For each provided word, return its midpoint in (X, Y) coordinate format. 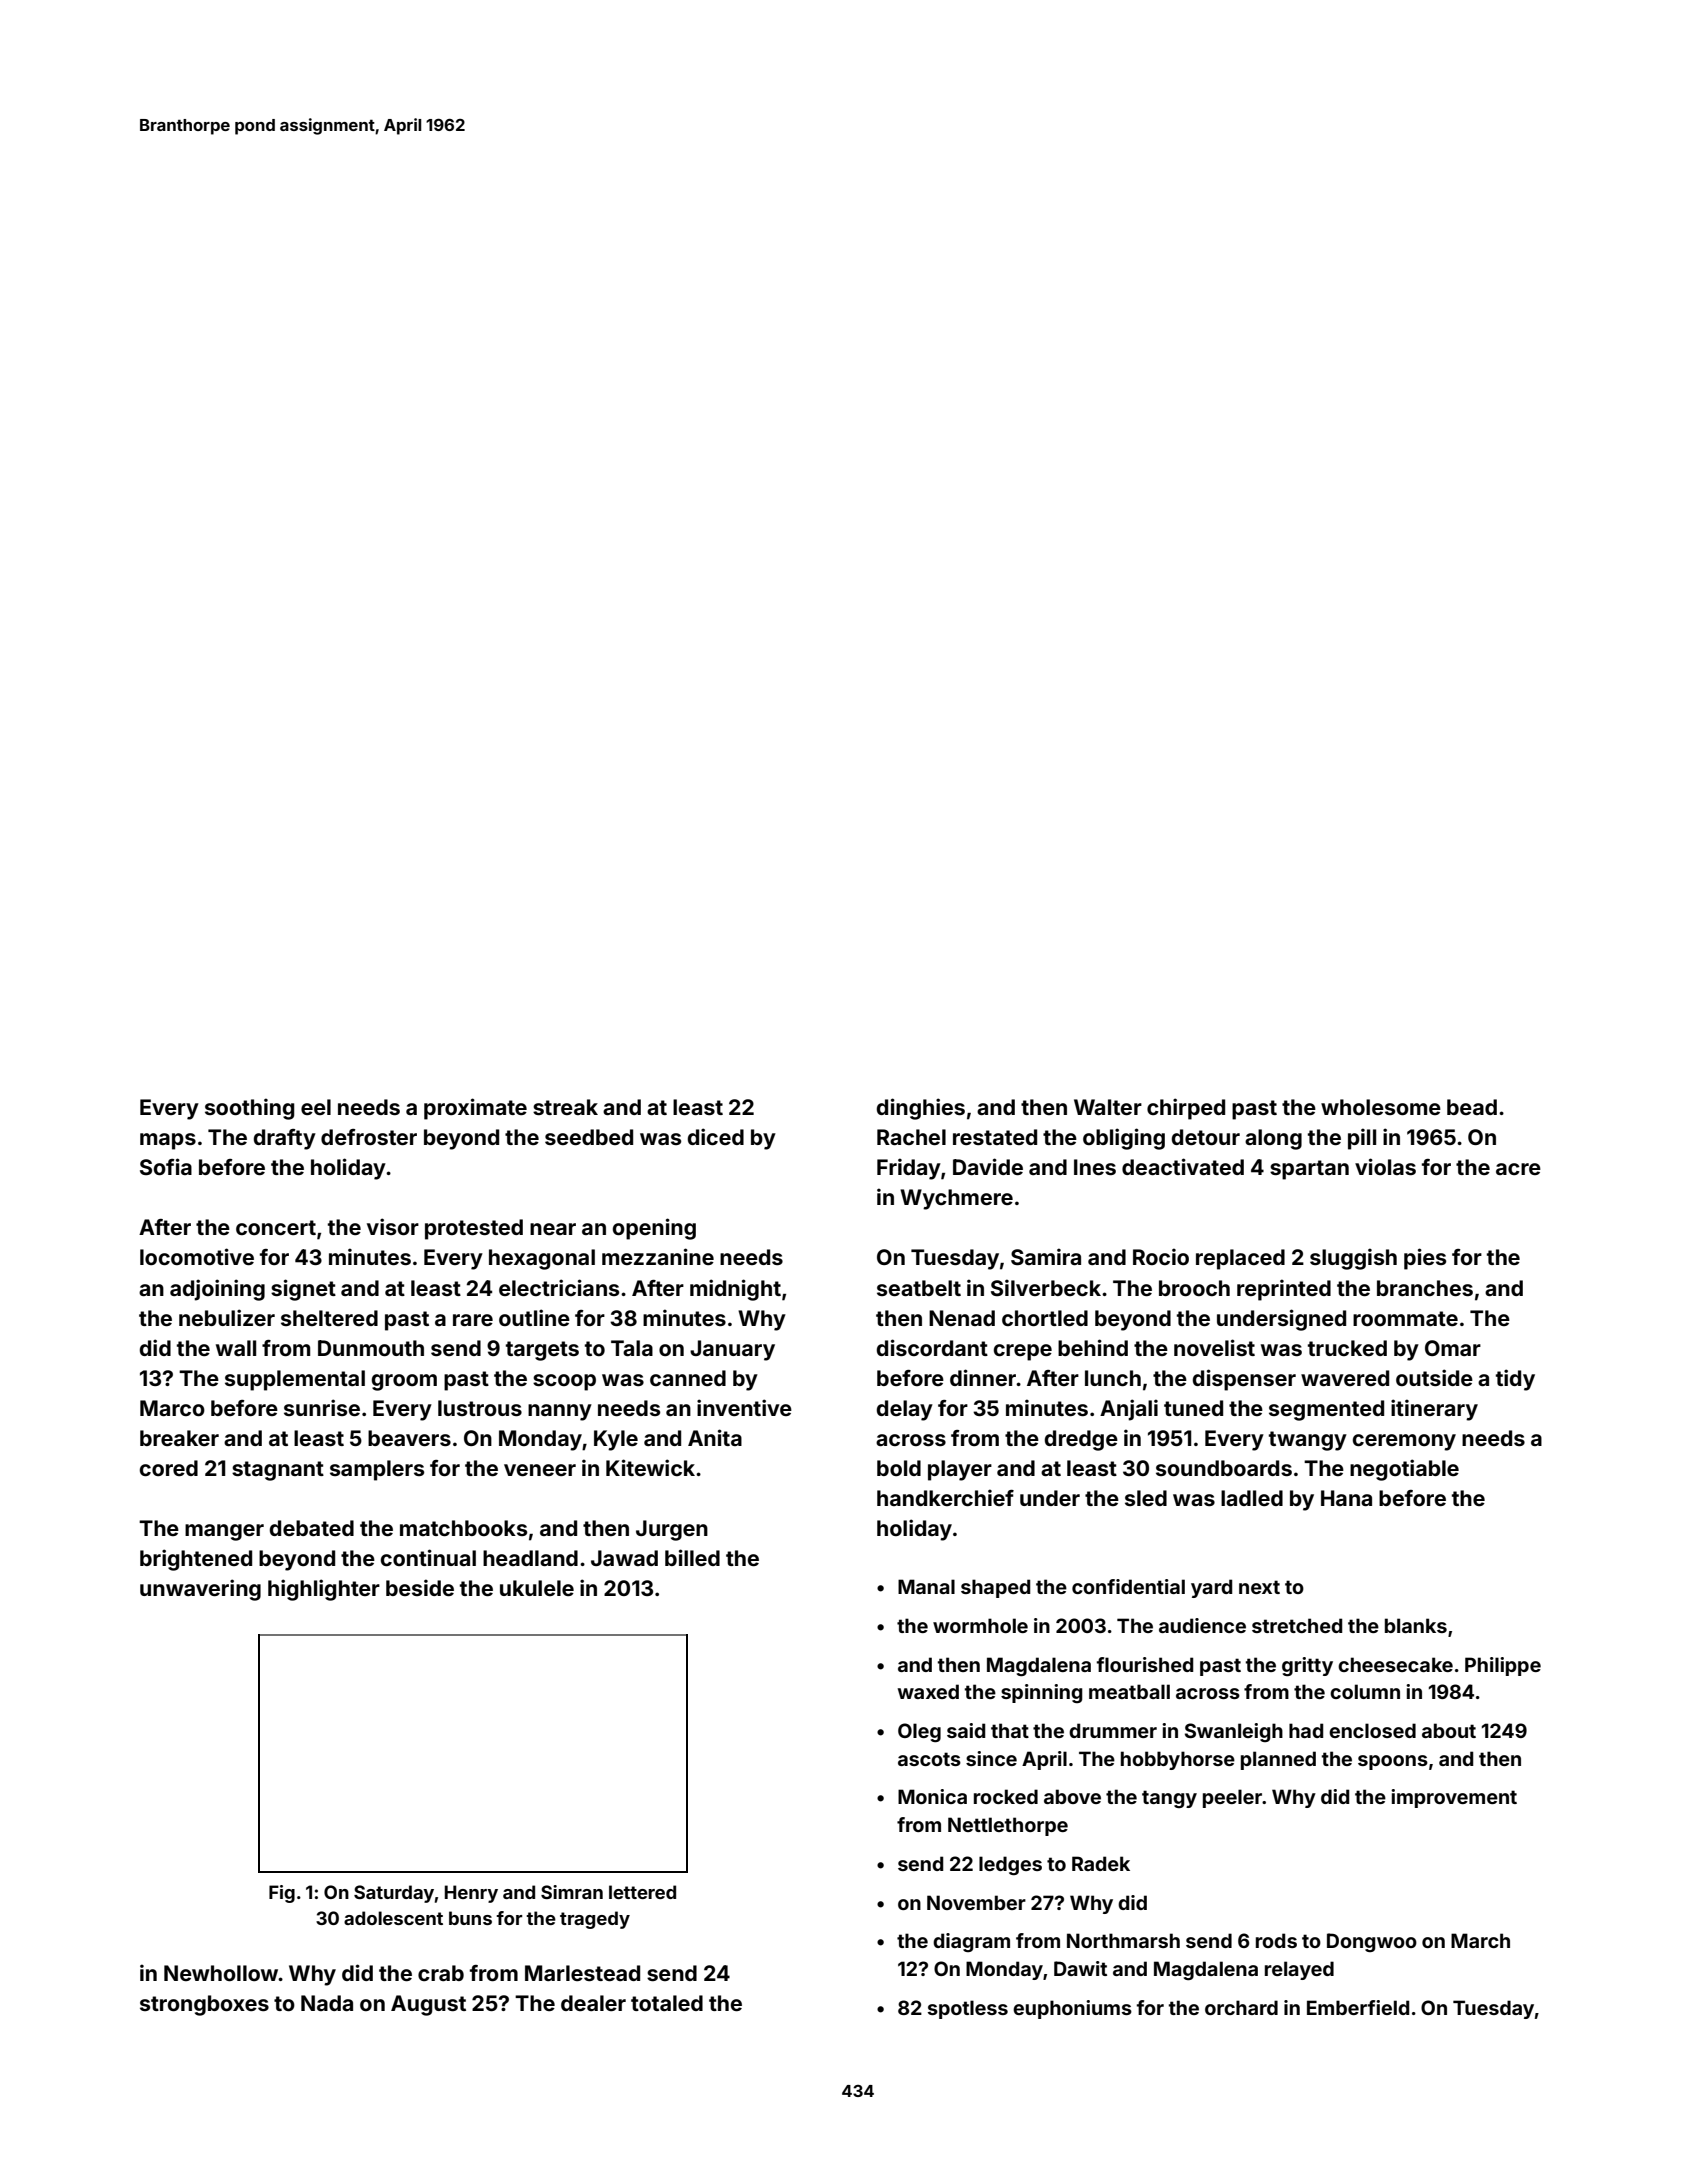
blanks (1416, 1625)
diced (716, 1136)
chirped (1186, 1109)
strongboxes (204, 2005)
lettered (642, 1892)
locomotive (197, 1256)
